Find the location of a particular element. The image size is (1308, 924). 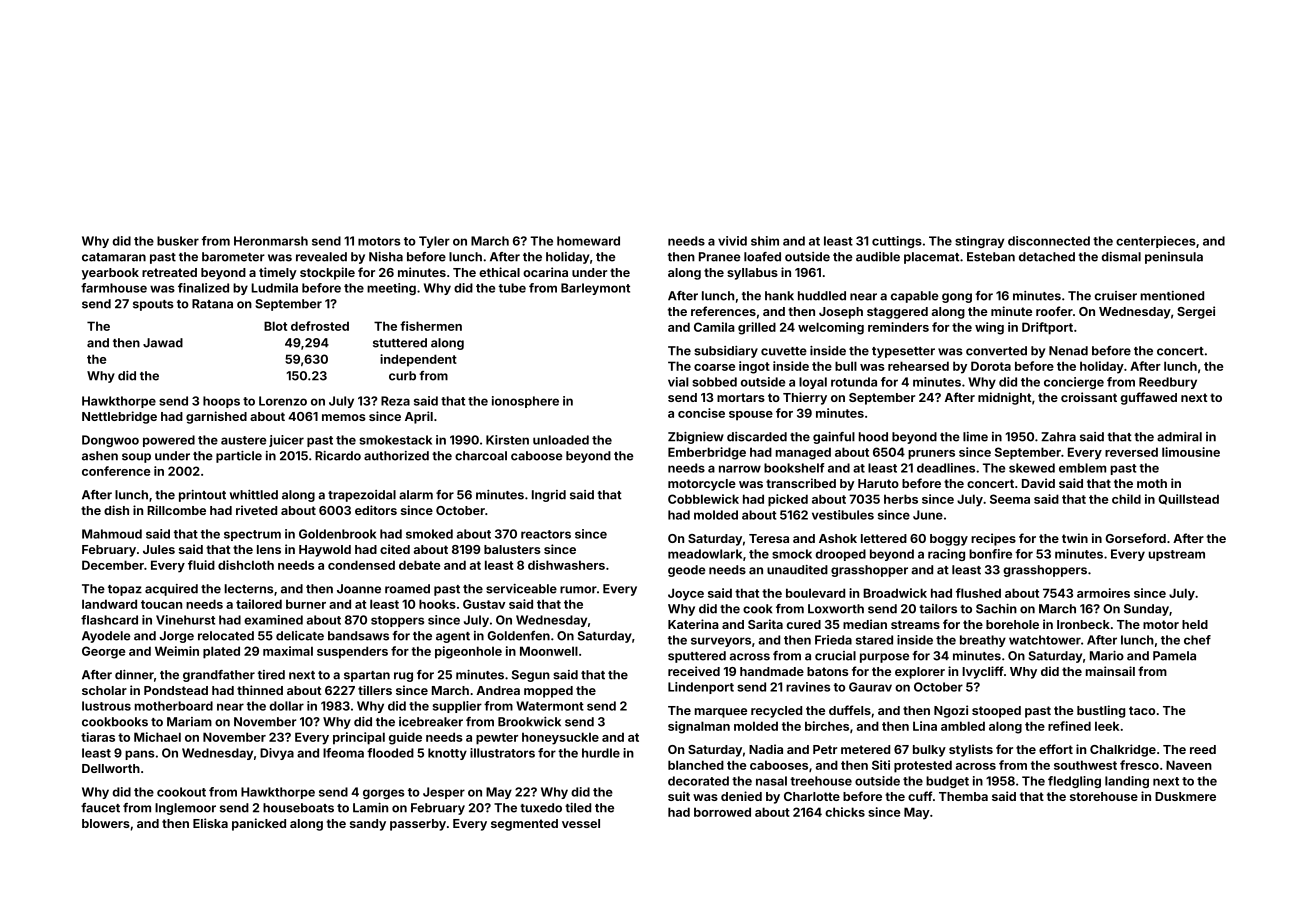

Zahra is located at coordinates (1058, 437).
